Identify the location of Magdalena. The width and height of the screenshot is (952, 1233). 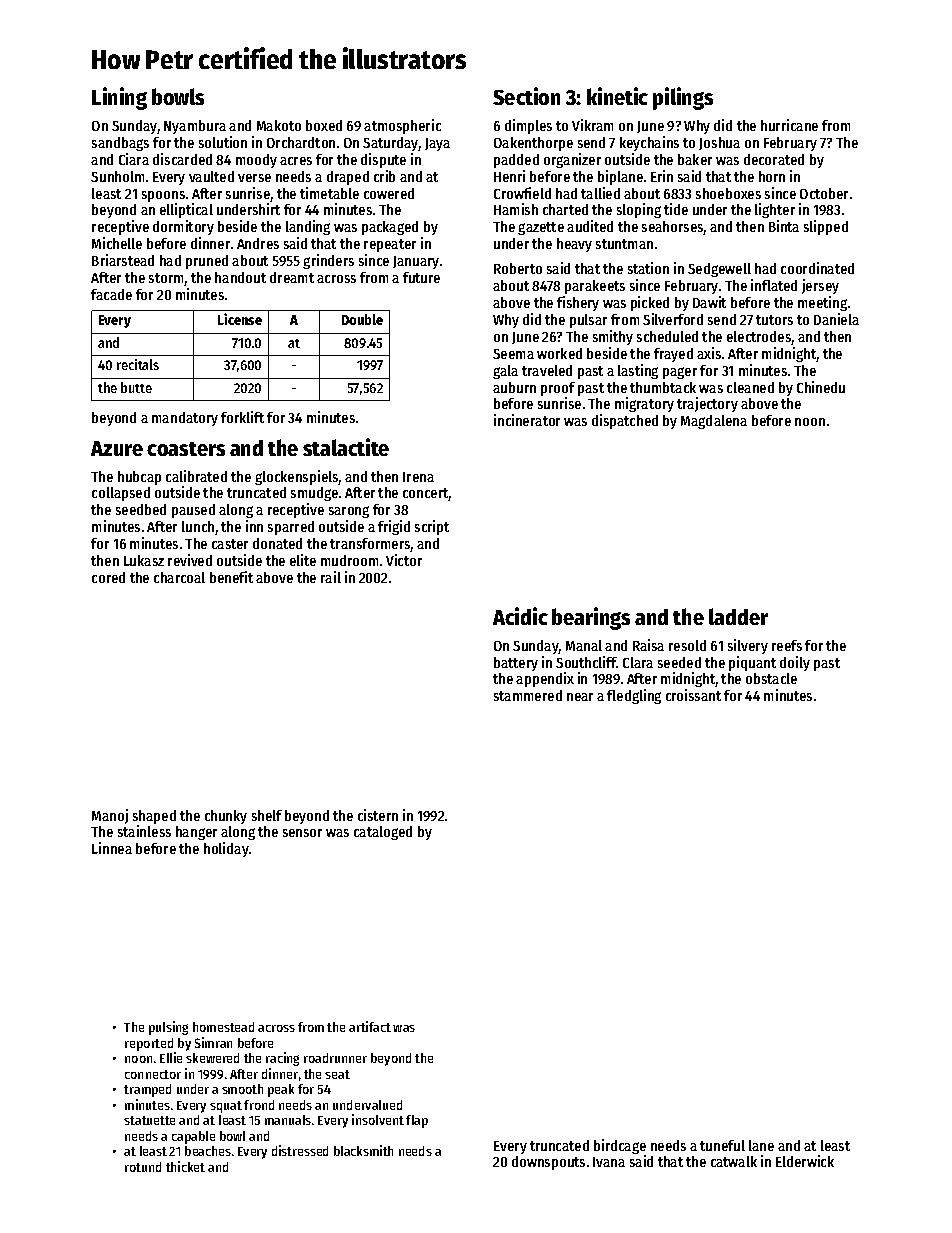
(714, 422).
